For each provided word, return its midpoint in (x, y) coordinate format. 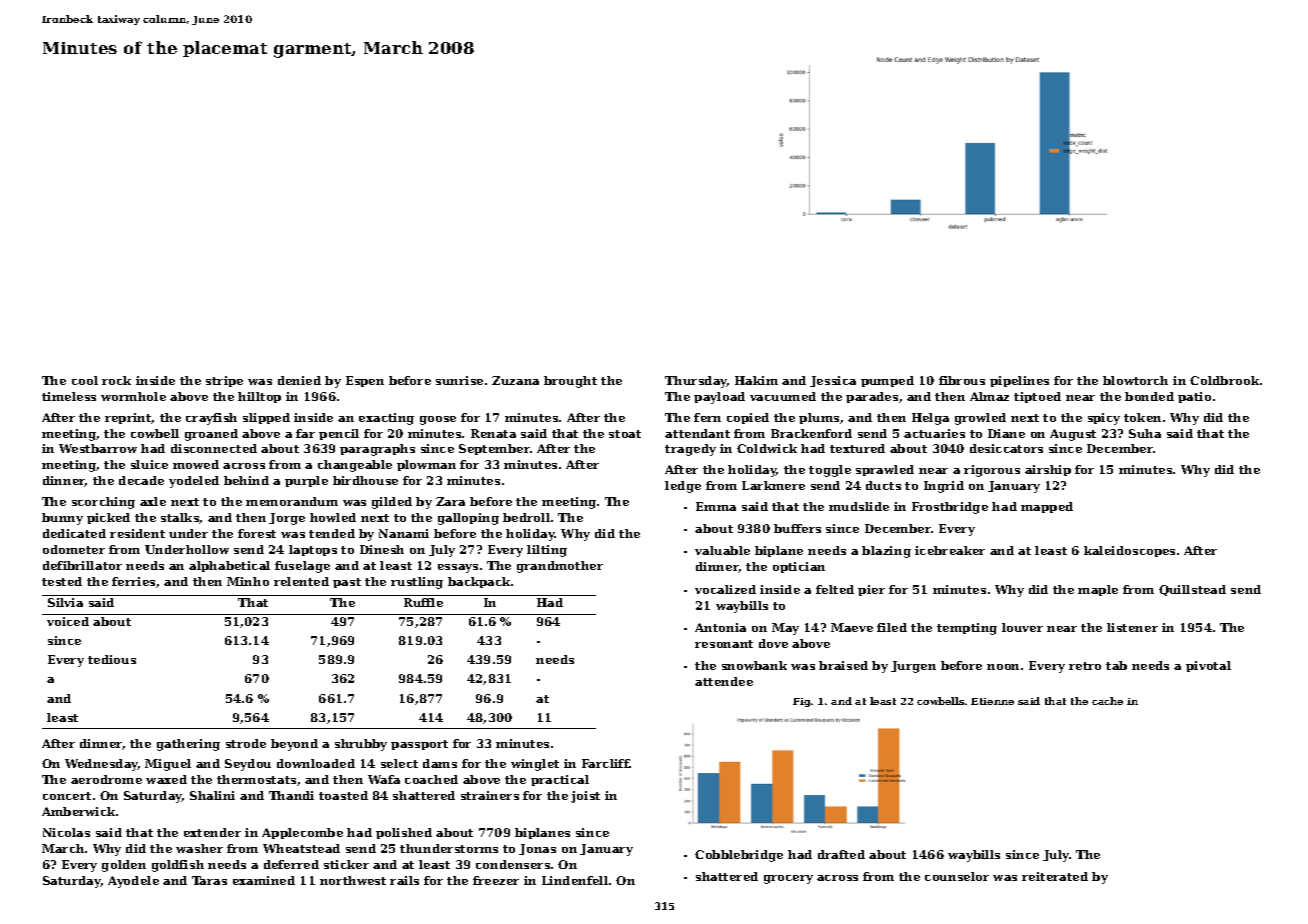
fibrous (962, 380)
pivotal (1208, 666)
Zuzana (515, 380)
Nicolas (66, 832)
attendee (724, 681)
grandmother (560, 567)
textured (857, 448)
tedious (112, 659)
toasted (343, 795)
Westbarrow (98, 448)
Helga (930, 419)
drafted (841, 854)
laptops (313, 550)
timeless (69, 396)
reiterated (1055, 876)
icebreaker (950, 550)
